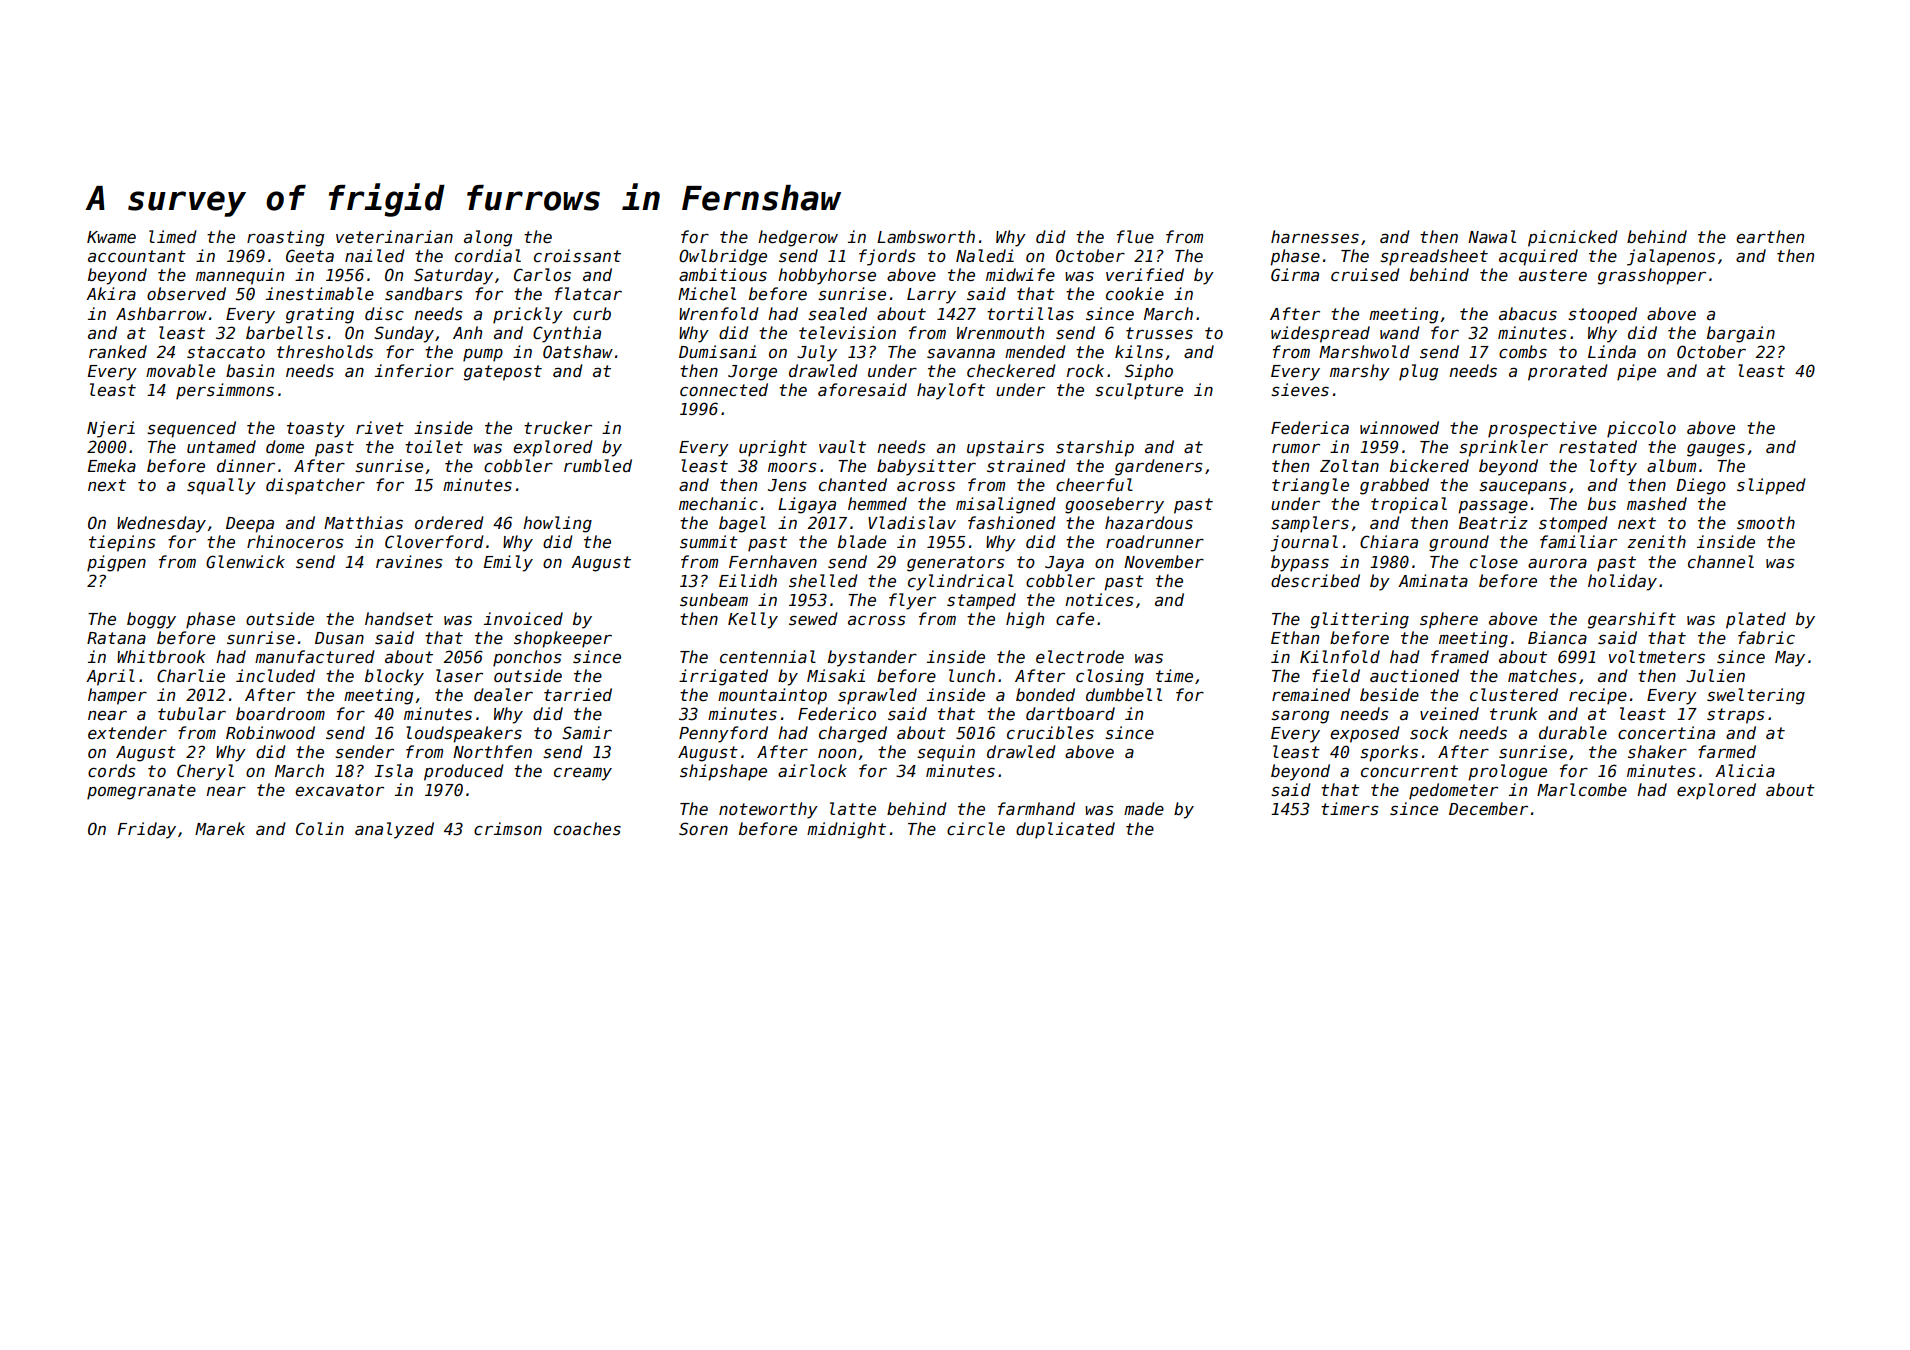 Image resolution: width=1910 pixels, height=1350 pixels. What do you see at coordinates (1492, 236) in the screenshot?
I see `Nawal` at bounding box center [1492, 236].
